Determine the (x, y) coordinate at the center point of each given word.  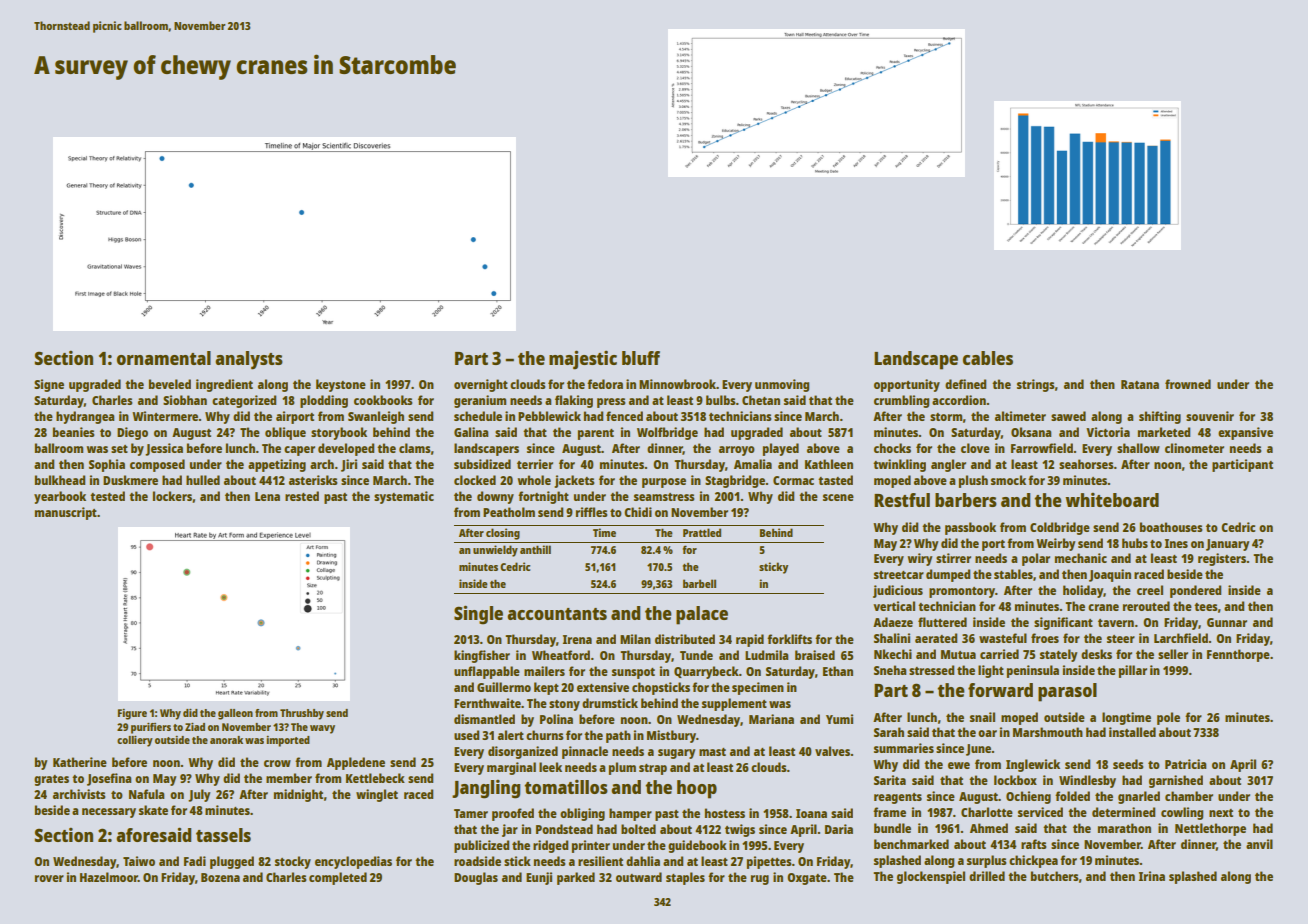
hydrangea (85, 417)
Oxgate (807, 879)
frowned (1188, 384)
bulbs (721, 400)
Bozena (220, 877)
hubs (1135, 543)
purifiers (151, 728)
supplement (734, 704)
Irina (1152, 876)
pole (1168, 718)
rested (302, 496)
